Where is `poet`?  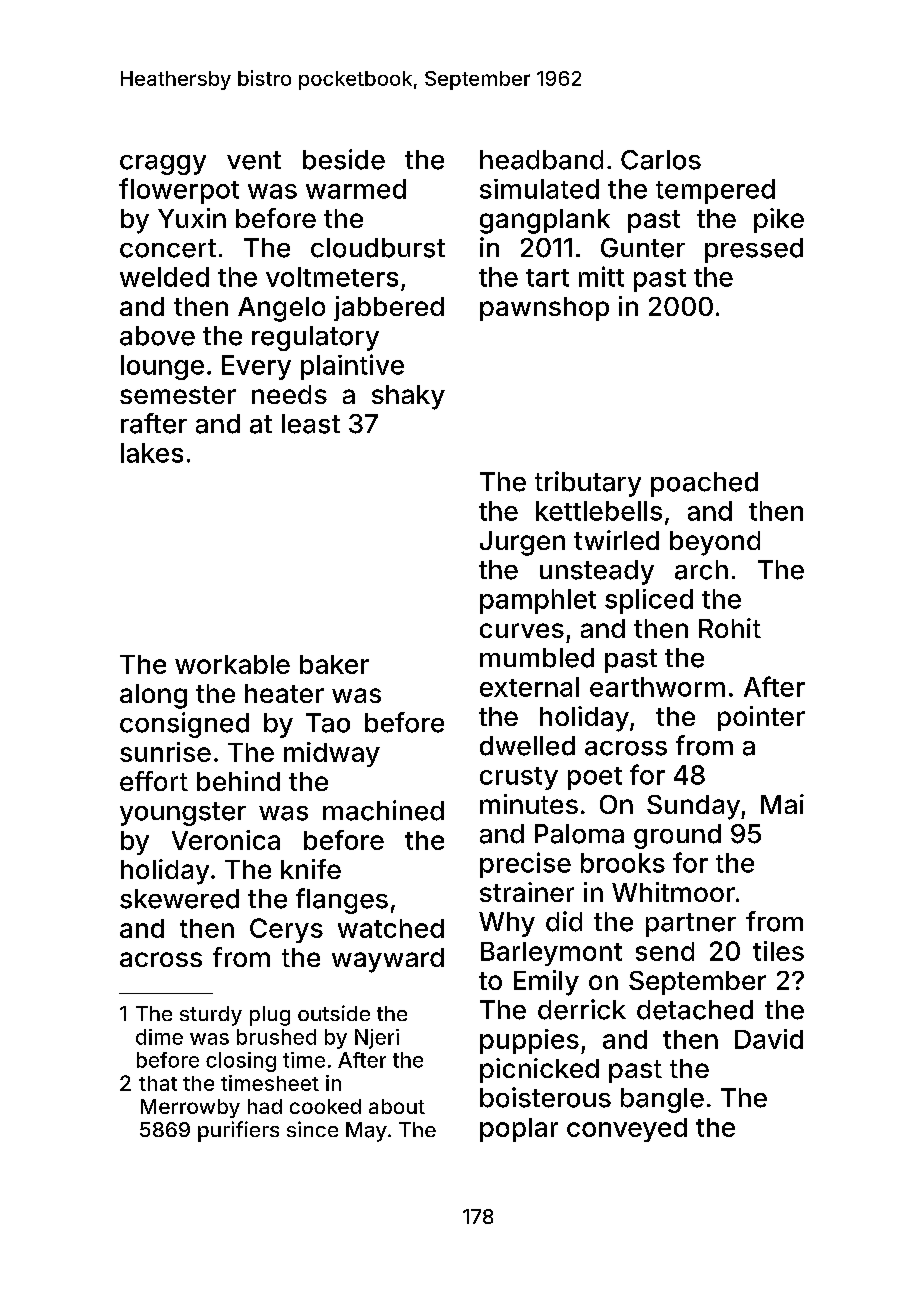
poet is located at coordinates (595, 778).
